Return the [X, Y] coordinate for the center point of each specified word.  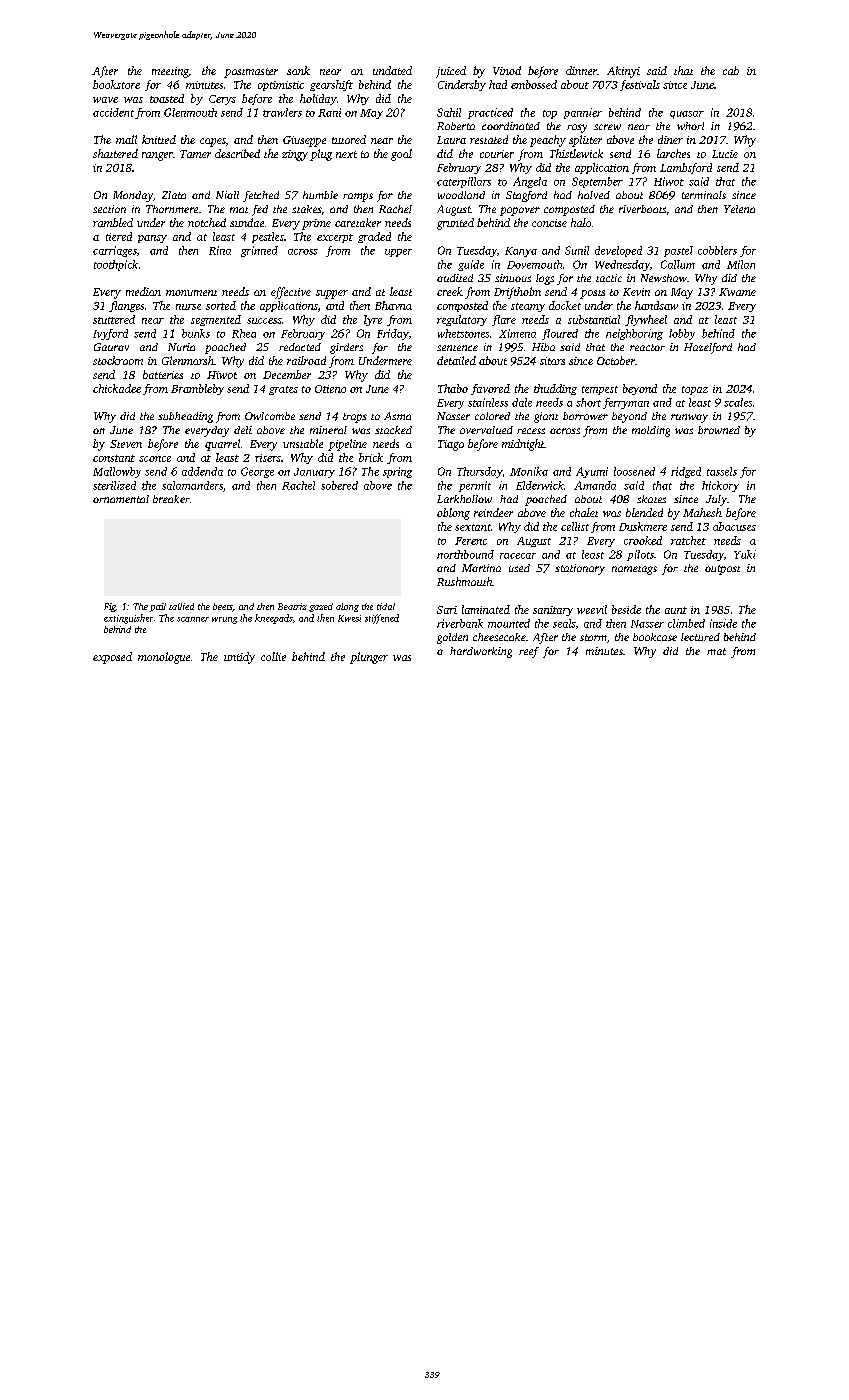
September [597, 182]
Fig [110, 607]
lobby [682, 334]
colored [492, 416]
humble [320, 195]
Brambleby [197, 389]
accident [113, 112]
